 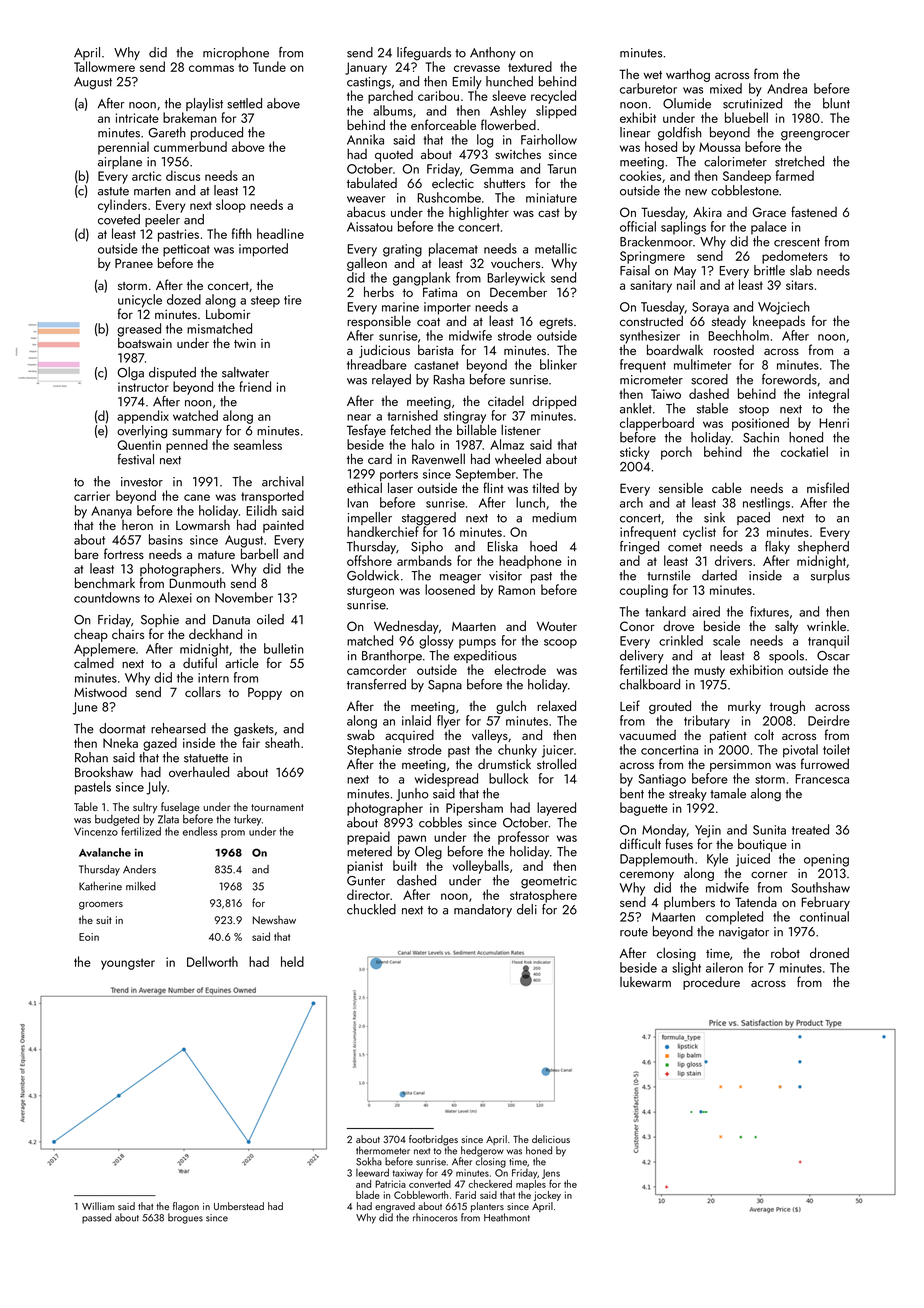 I want to click on Nneka, so click(x=120, y=742).
